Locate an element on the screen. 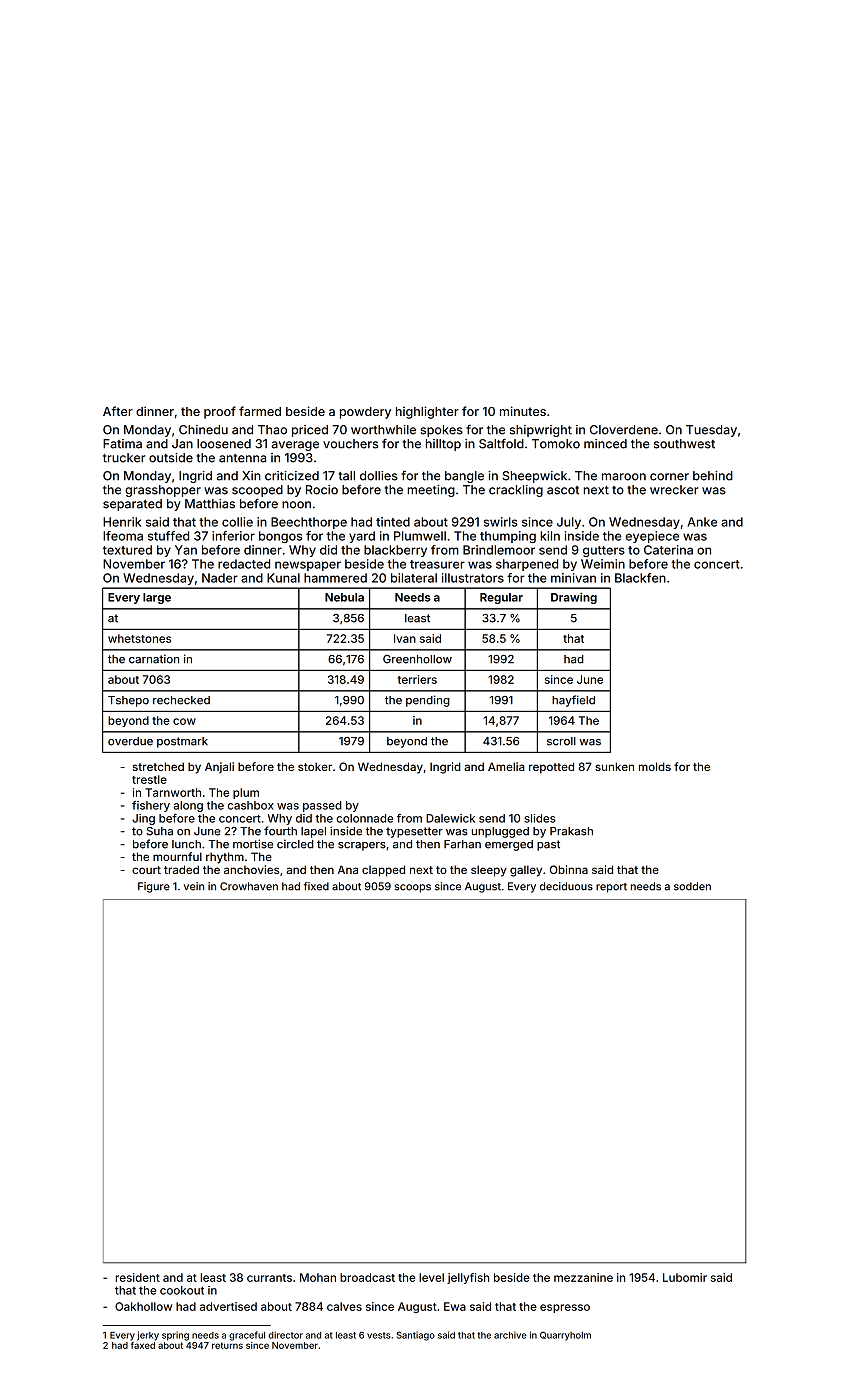 Image resolution: width=849 pixels, height=1400 pixels. stoker is located at coordinates (315, 766).
